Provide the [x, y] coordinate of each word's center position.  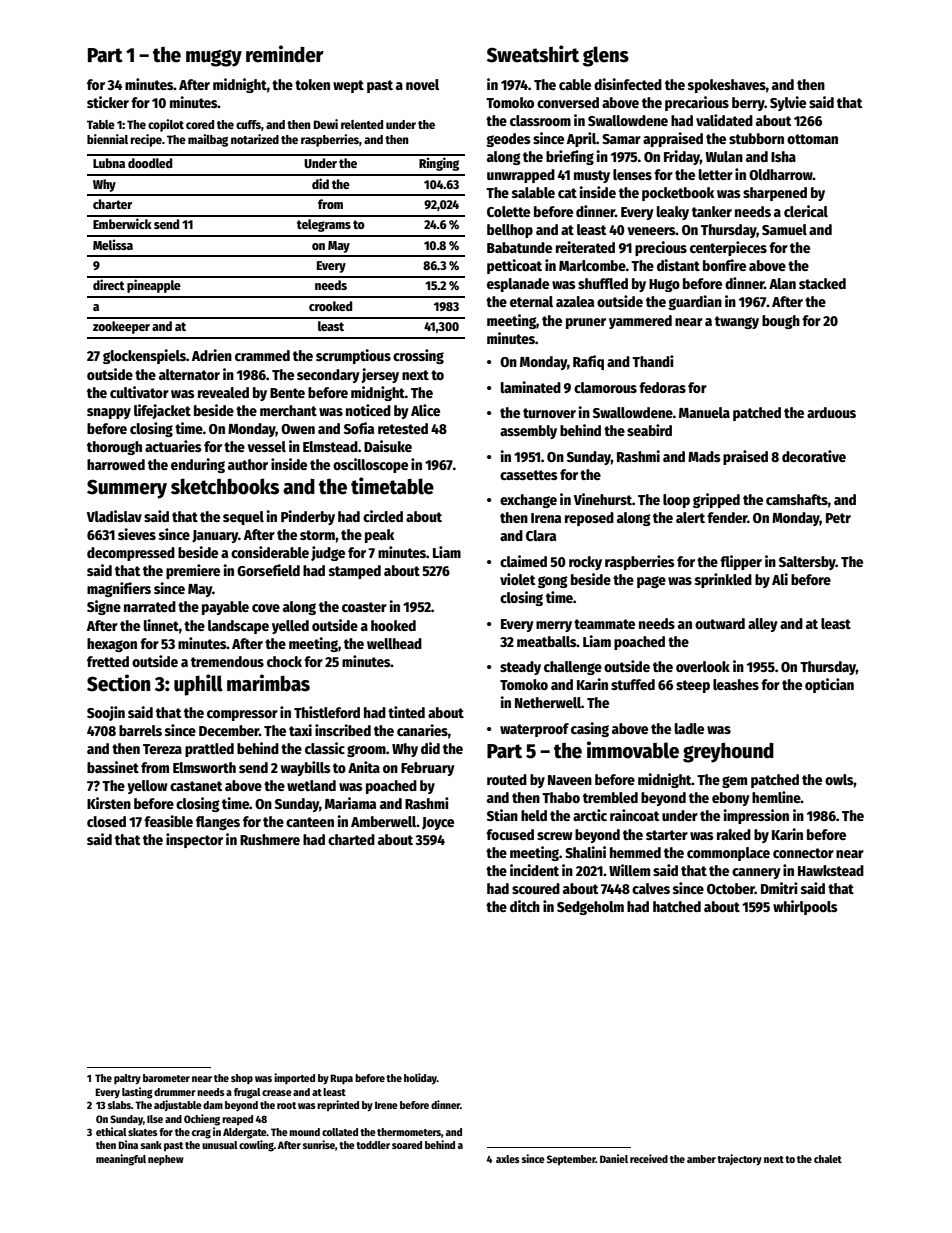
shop [242, 1079]
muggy [214, 58]
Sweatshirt [533, 54]
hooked [393, 625]
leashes [736, 684]
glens [606, 56]
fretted [108, 661]
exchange [528, 501]
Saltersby [807, 563]
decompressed [131, 554]
